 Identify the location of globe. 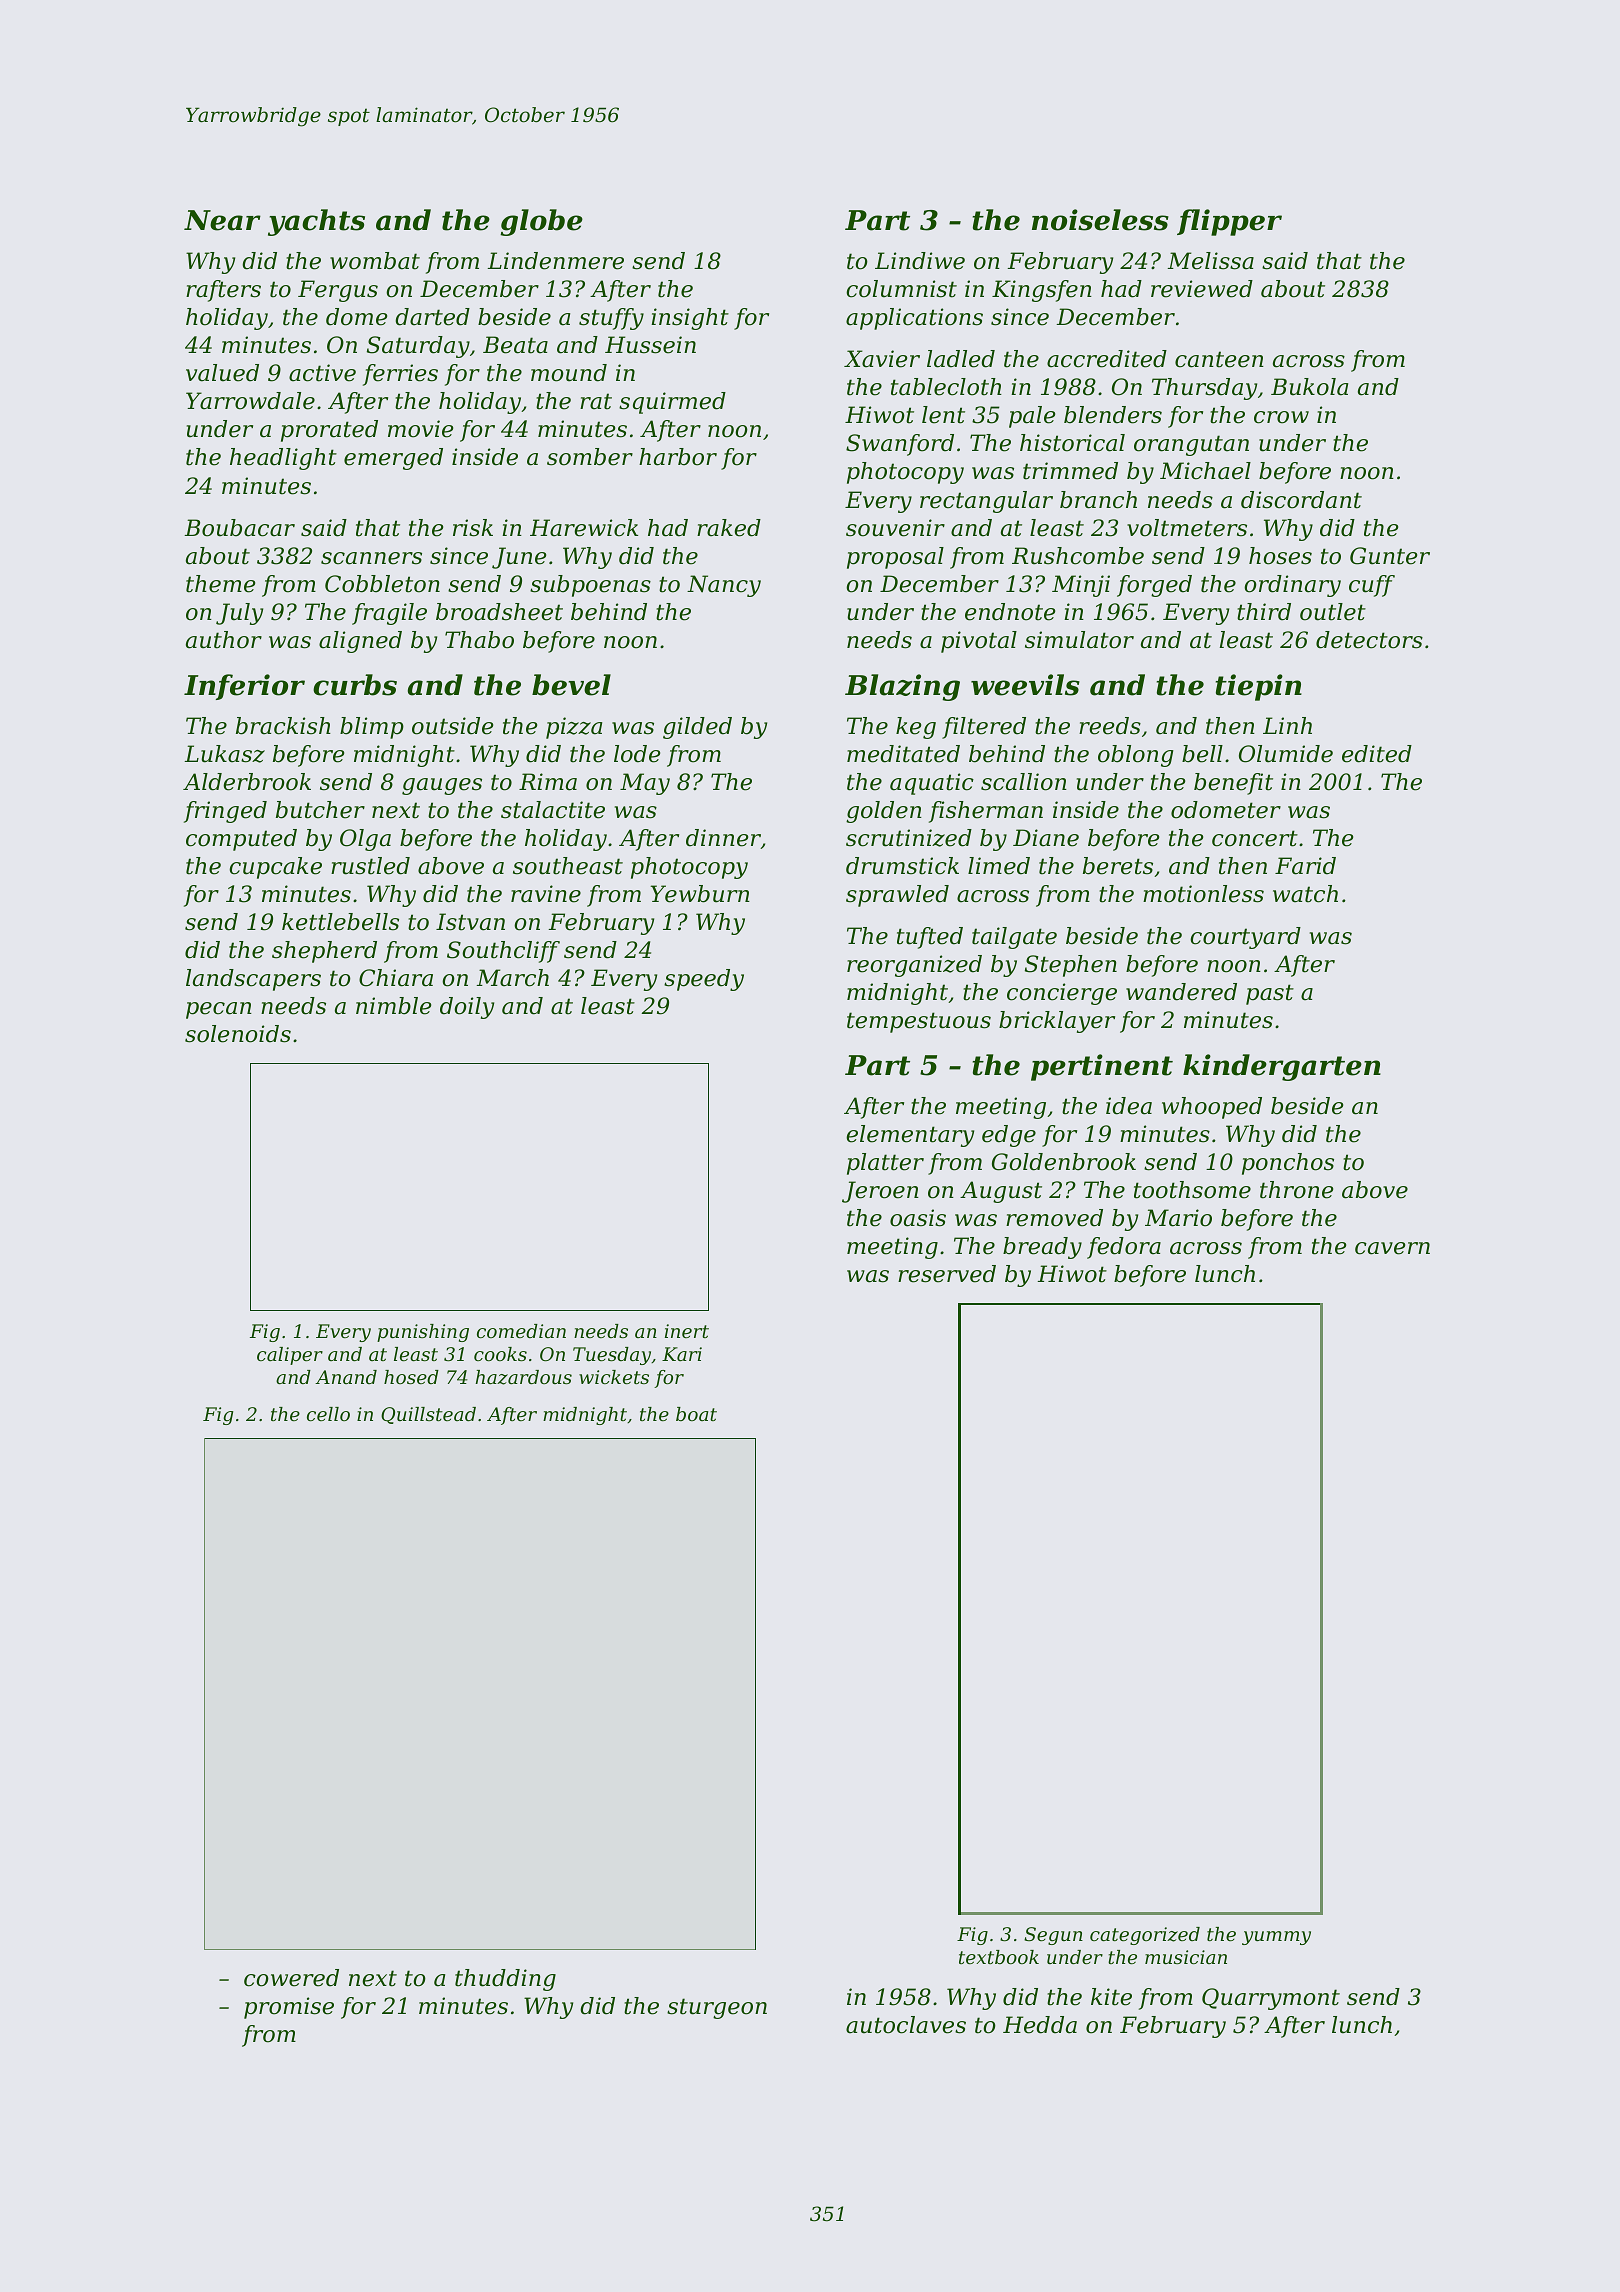
(541, 222).
